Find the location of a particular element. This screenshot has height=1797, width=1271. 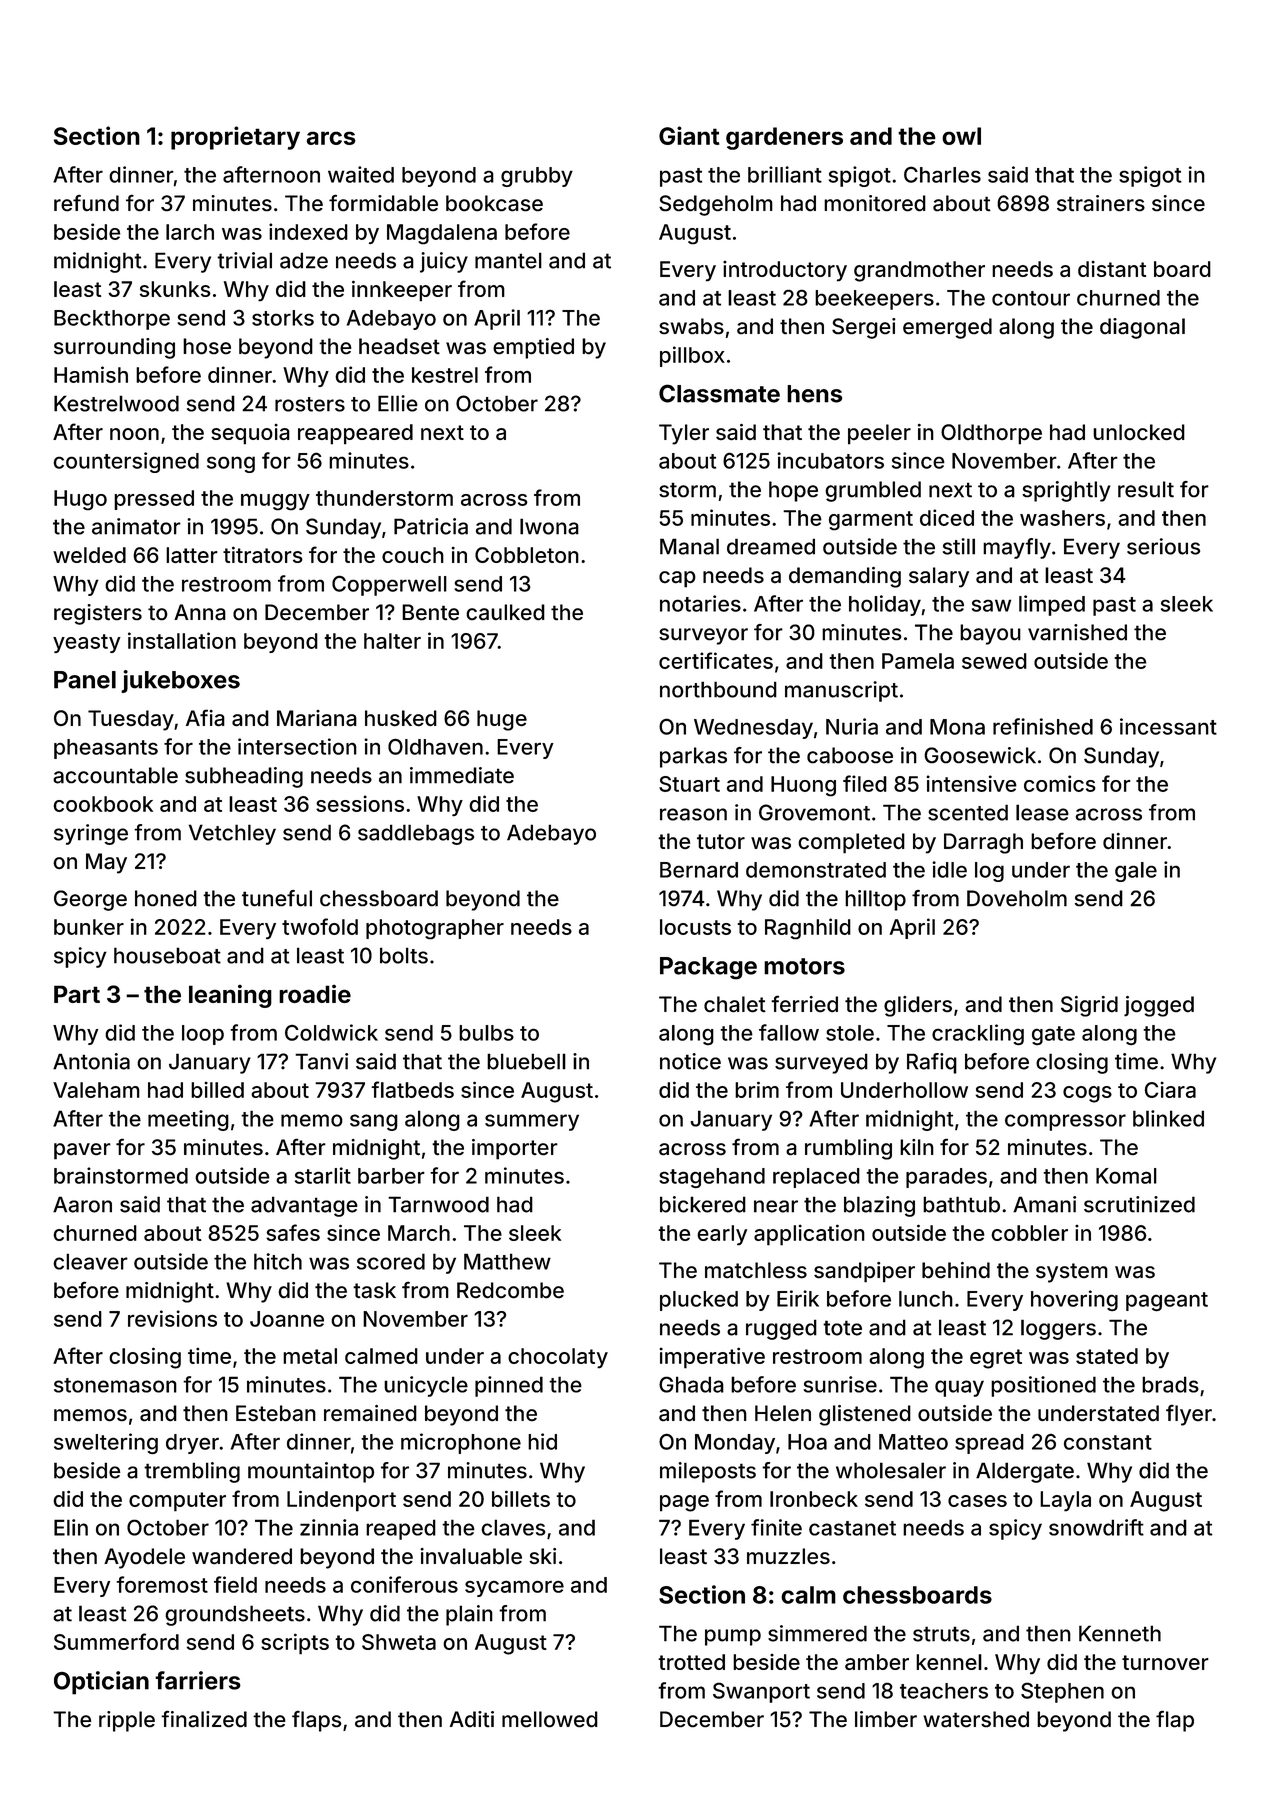

Doveholm is located at coordinates (1017, 898).
